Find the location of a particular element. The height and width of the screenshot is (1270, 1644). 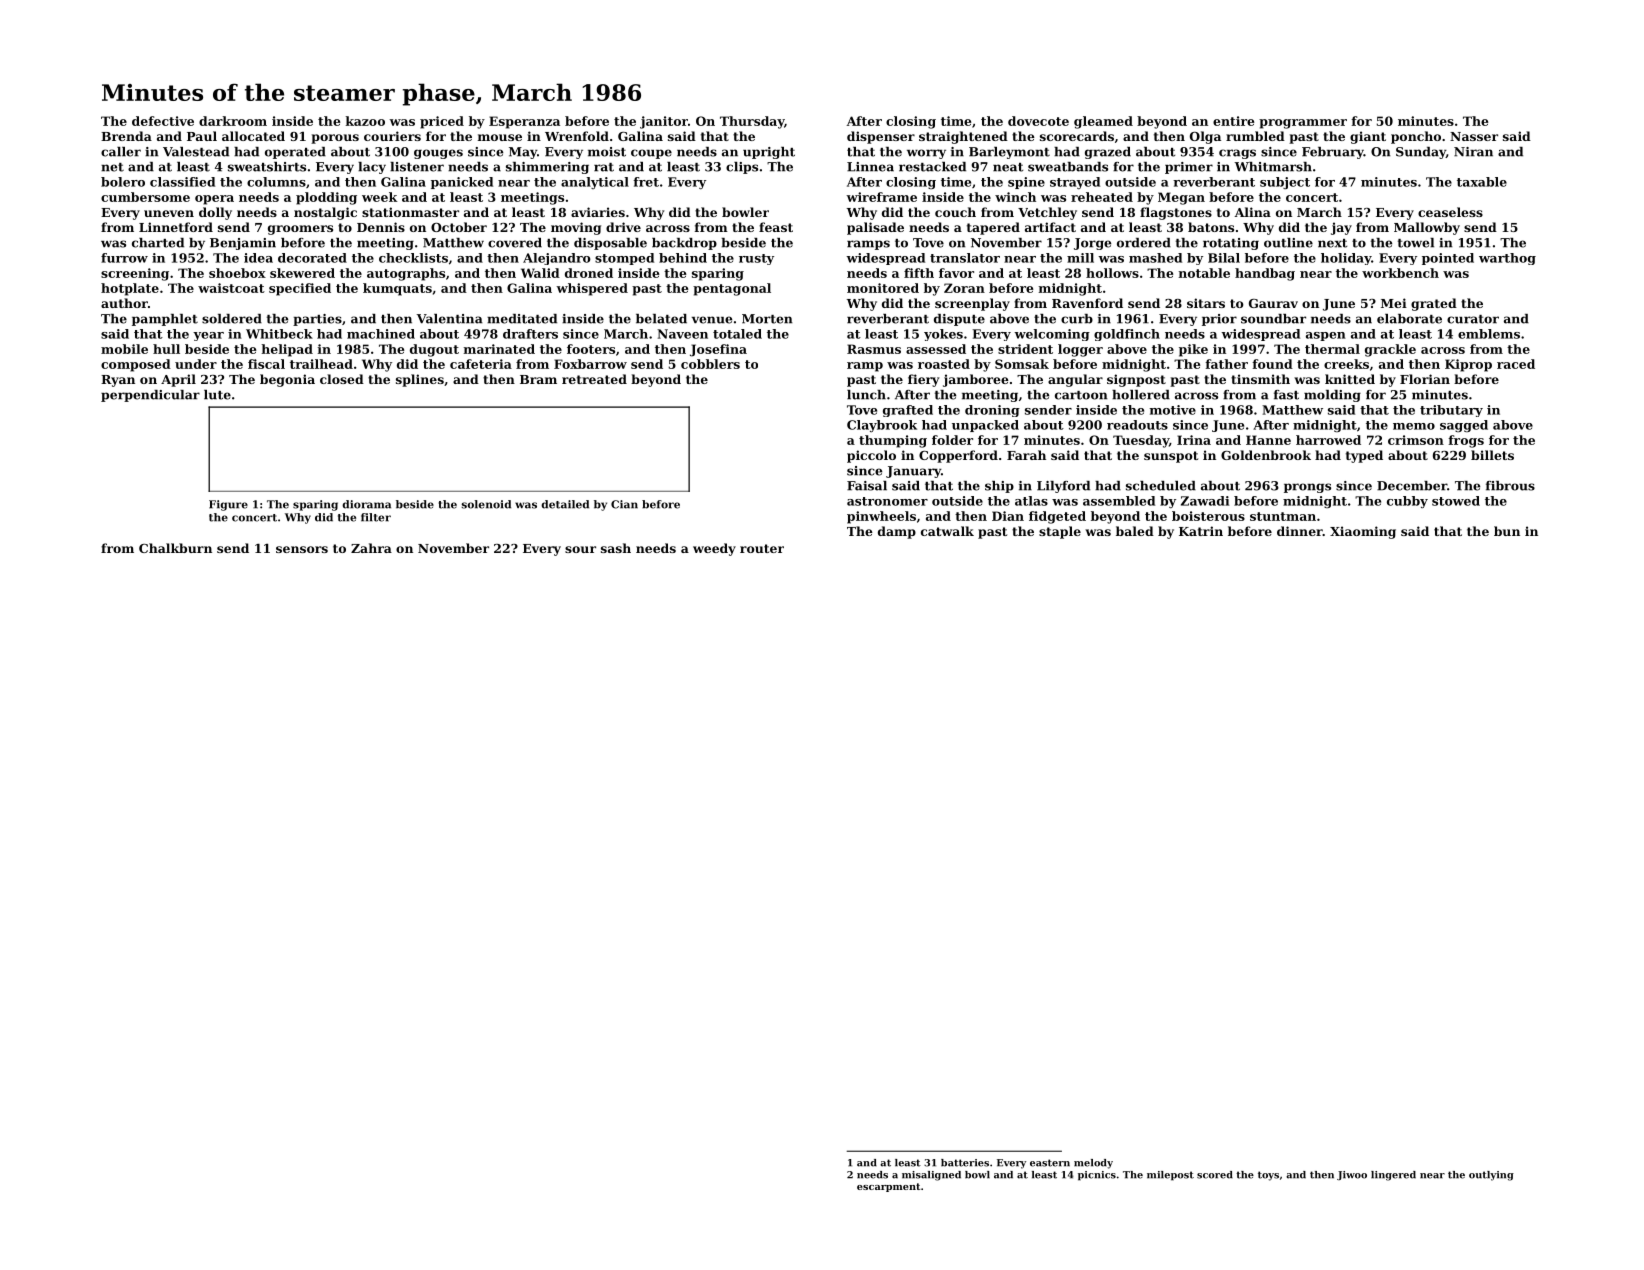

Katrin is located at coordinates (1201, 531).
